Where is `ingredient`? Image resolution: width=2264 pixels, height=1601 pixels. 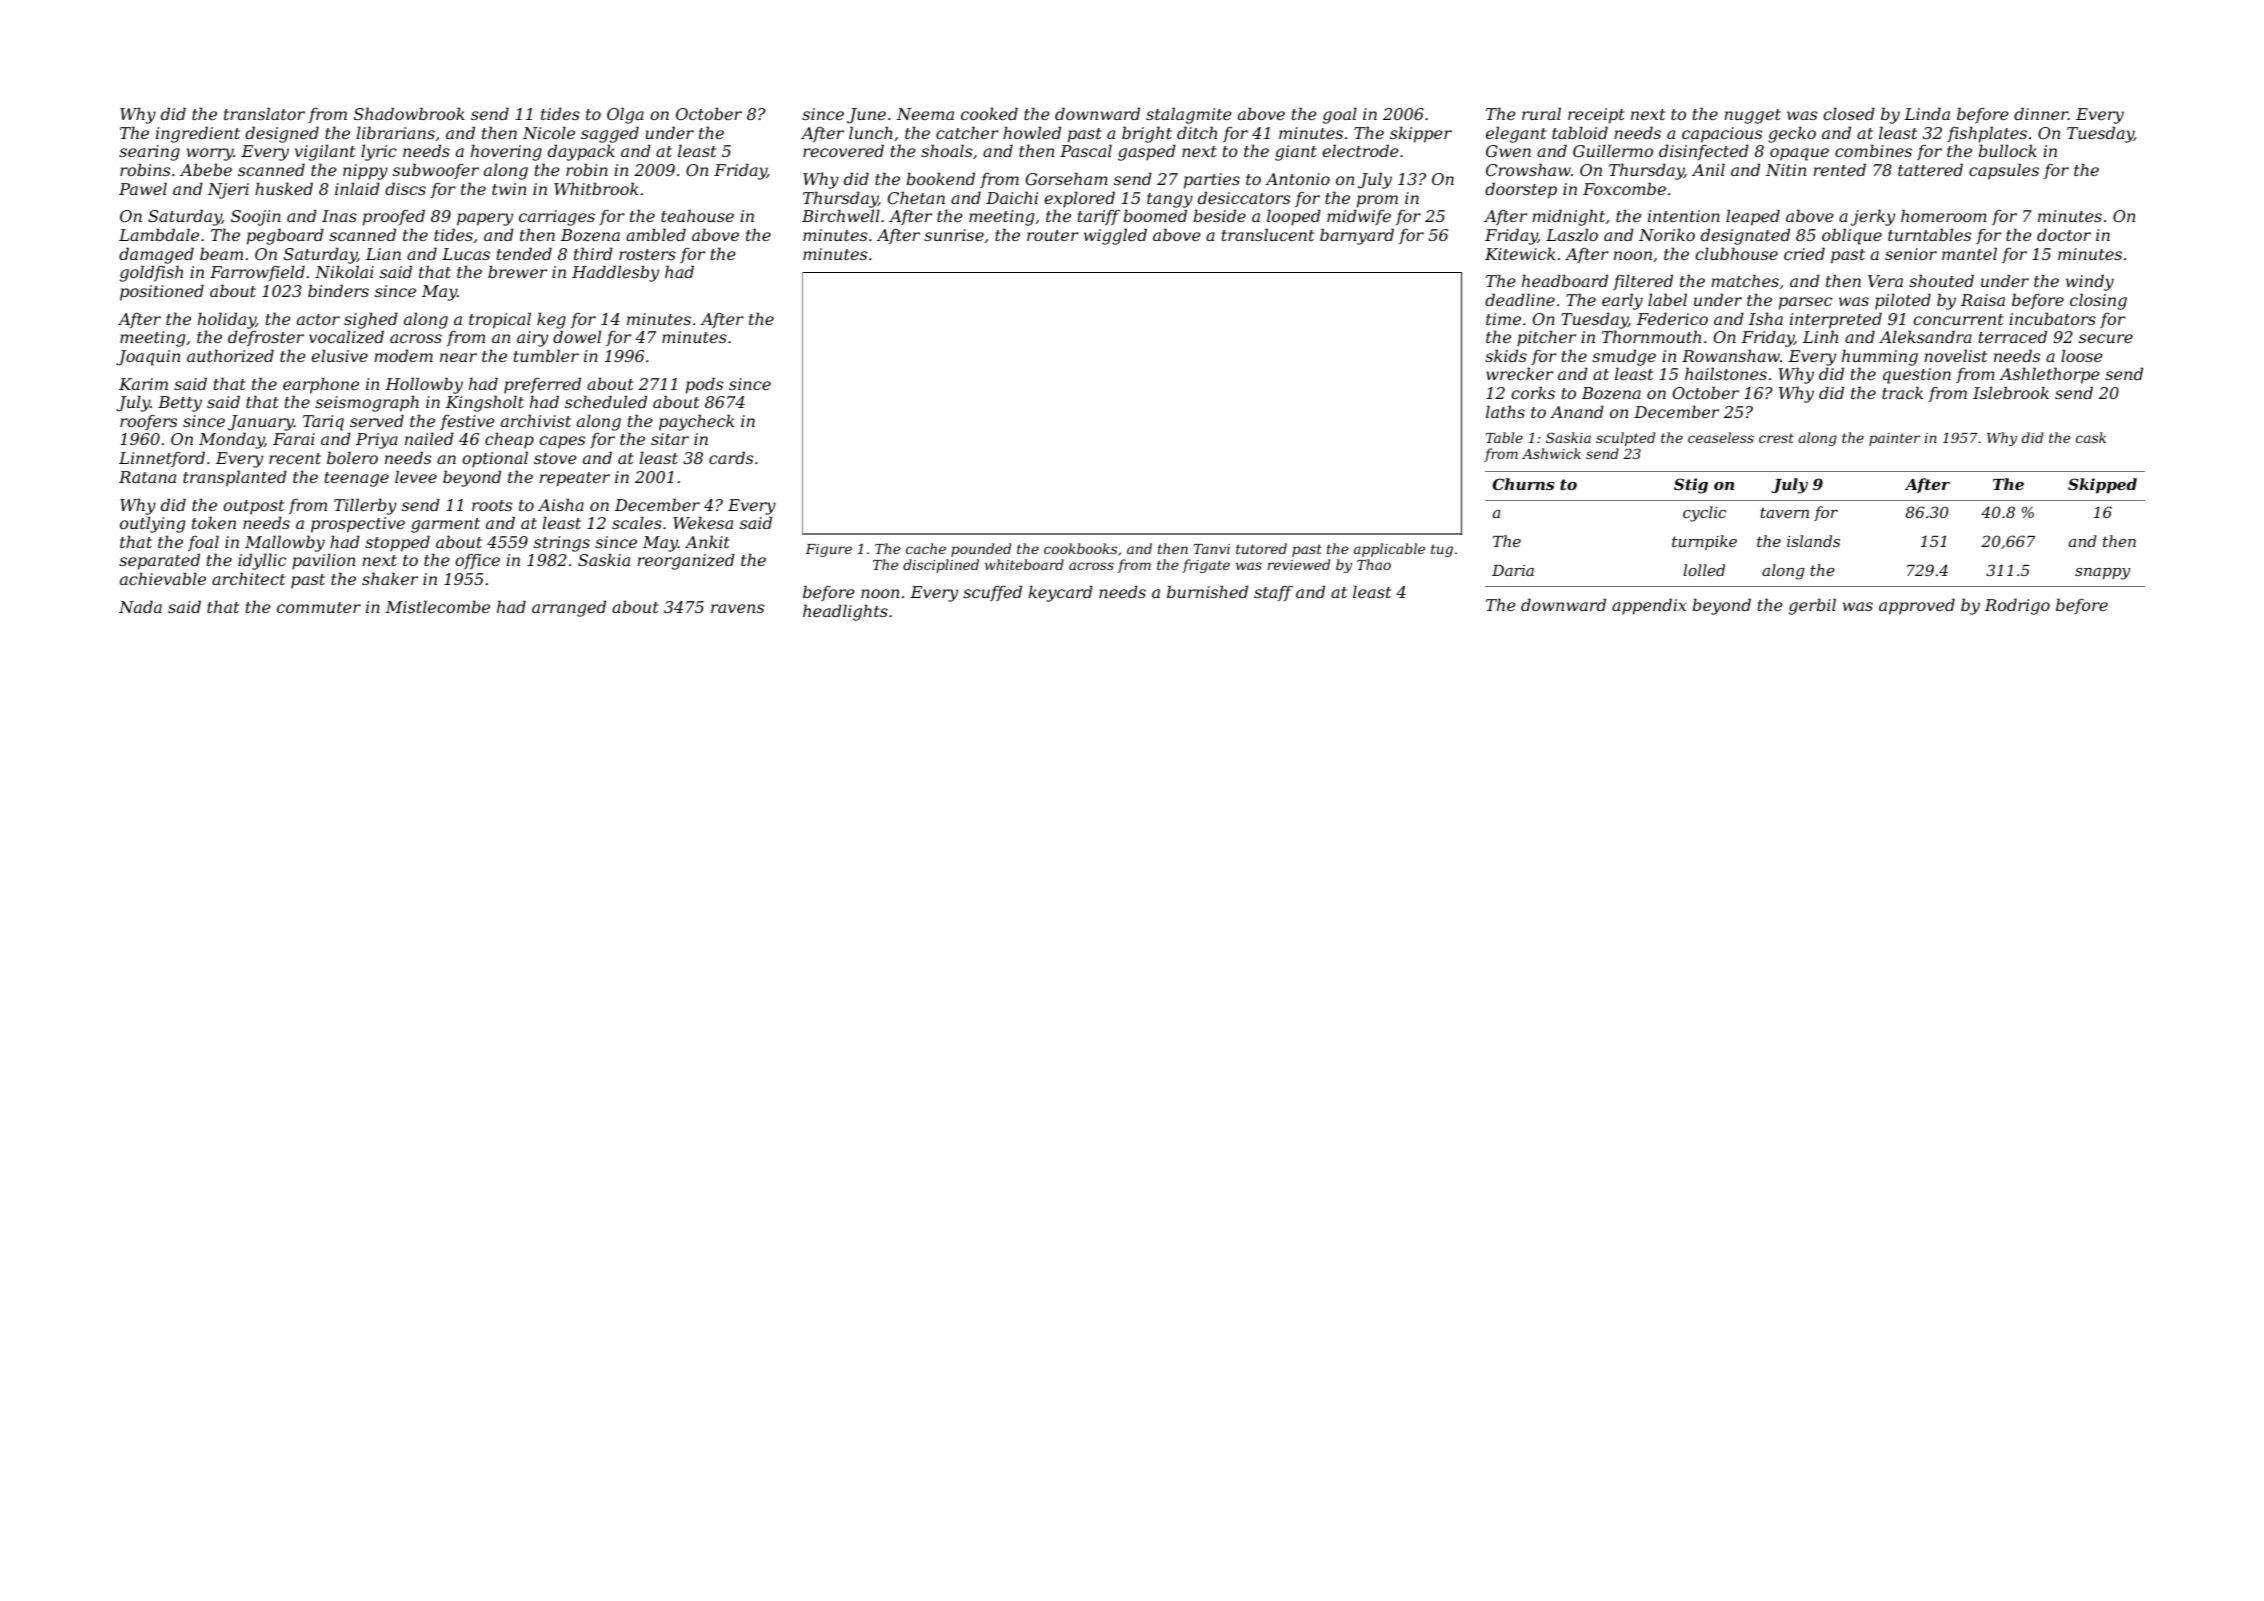 ingredient is located at coordinates (198, 134).
